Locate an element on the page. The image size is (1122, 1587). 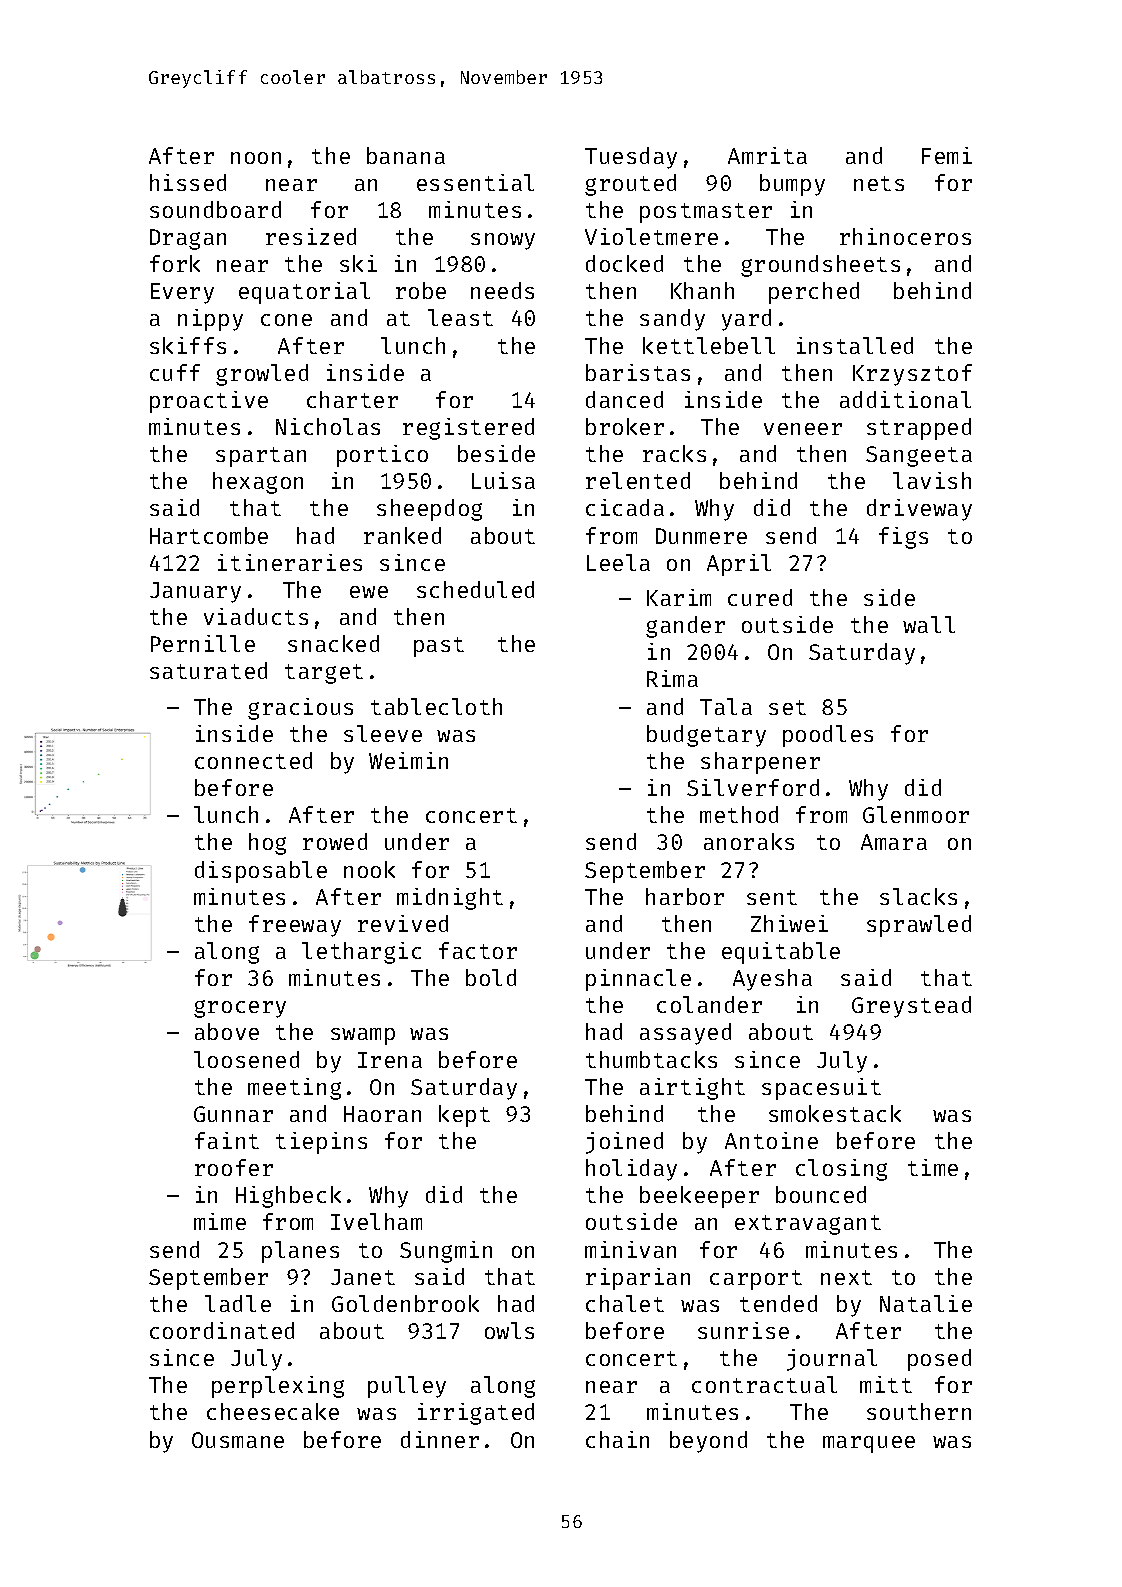
Ousmane is located at coordinates (238, 1440).
